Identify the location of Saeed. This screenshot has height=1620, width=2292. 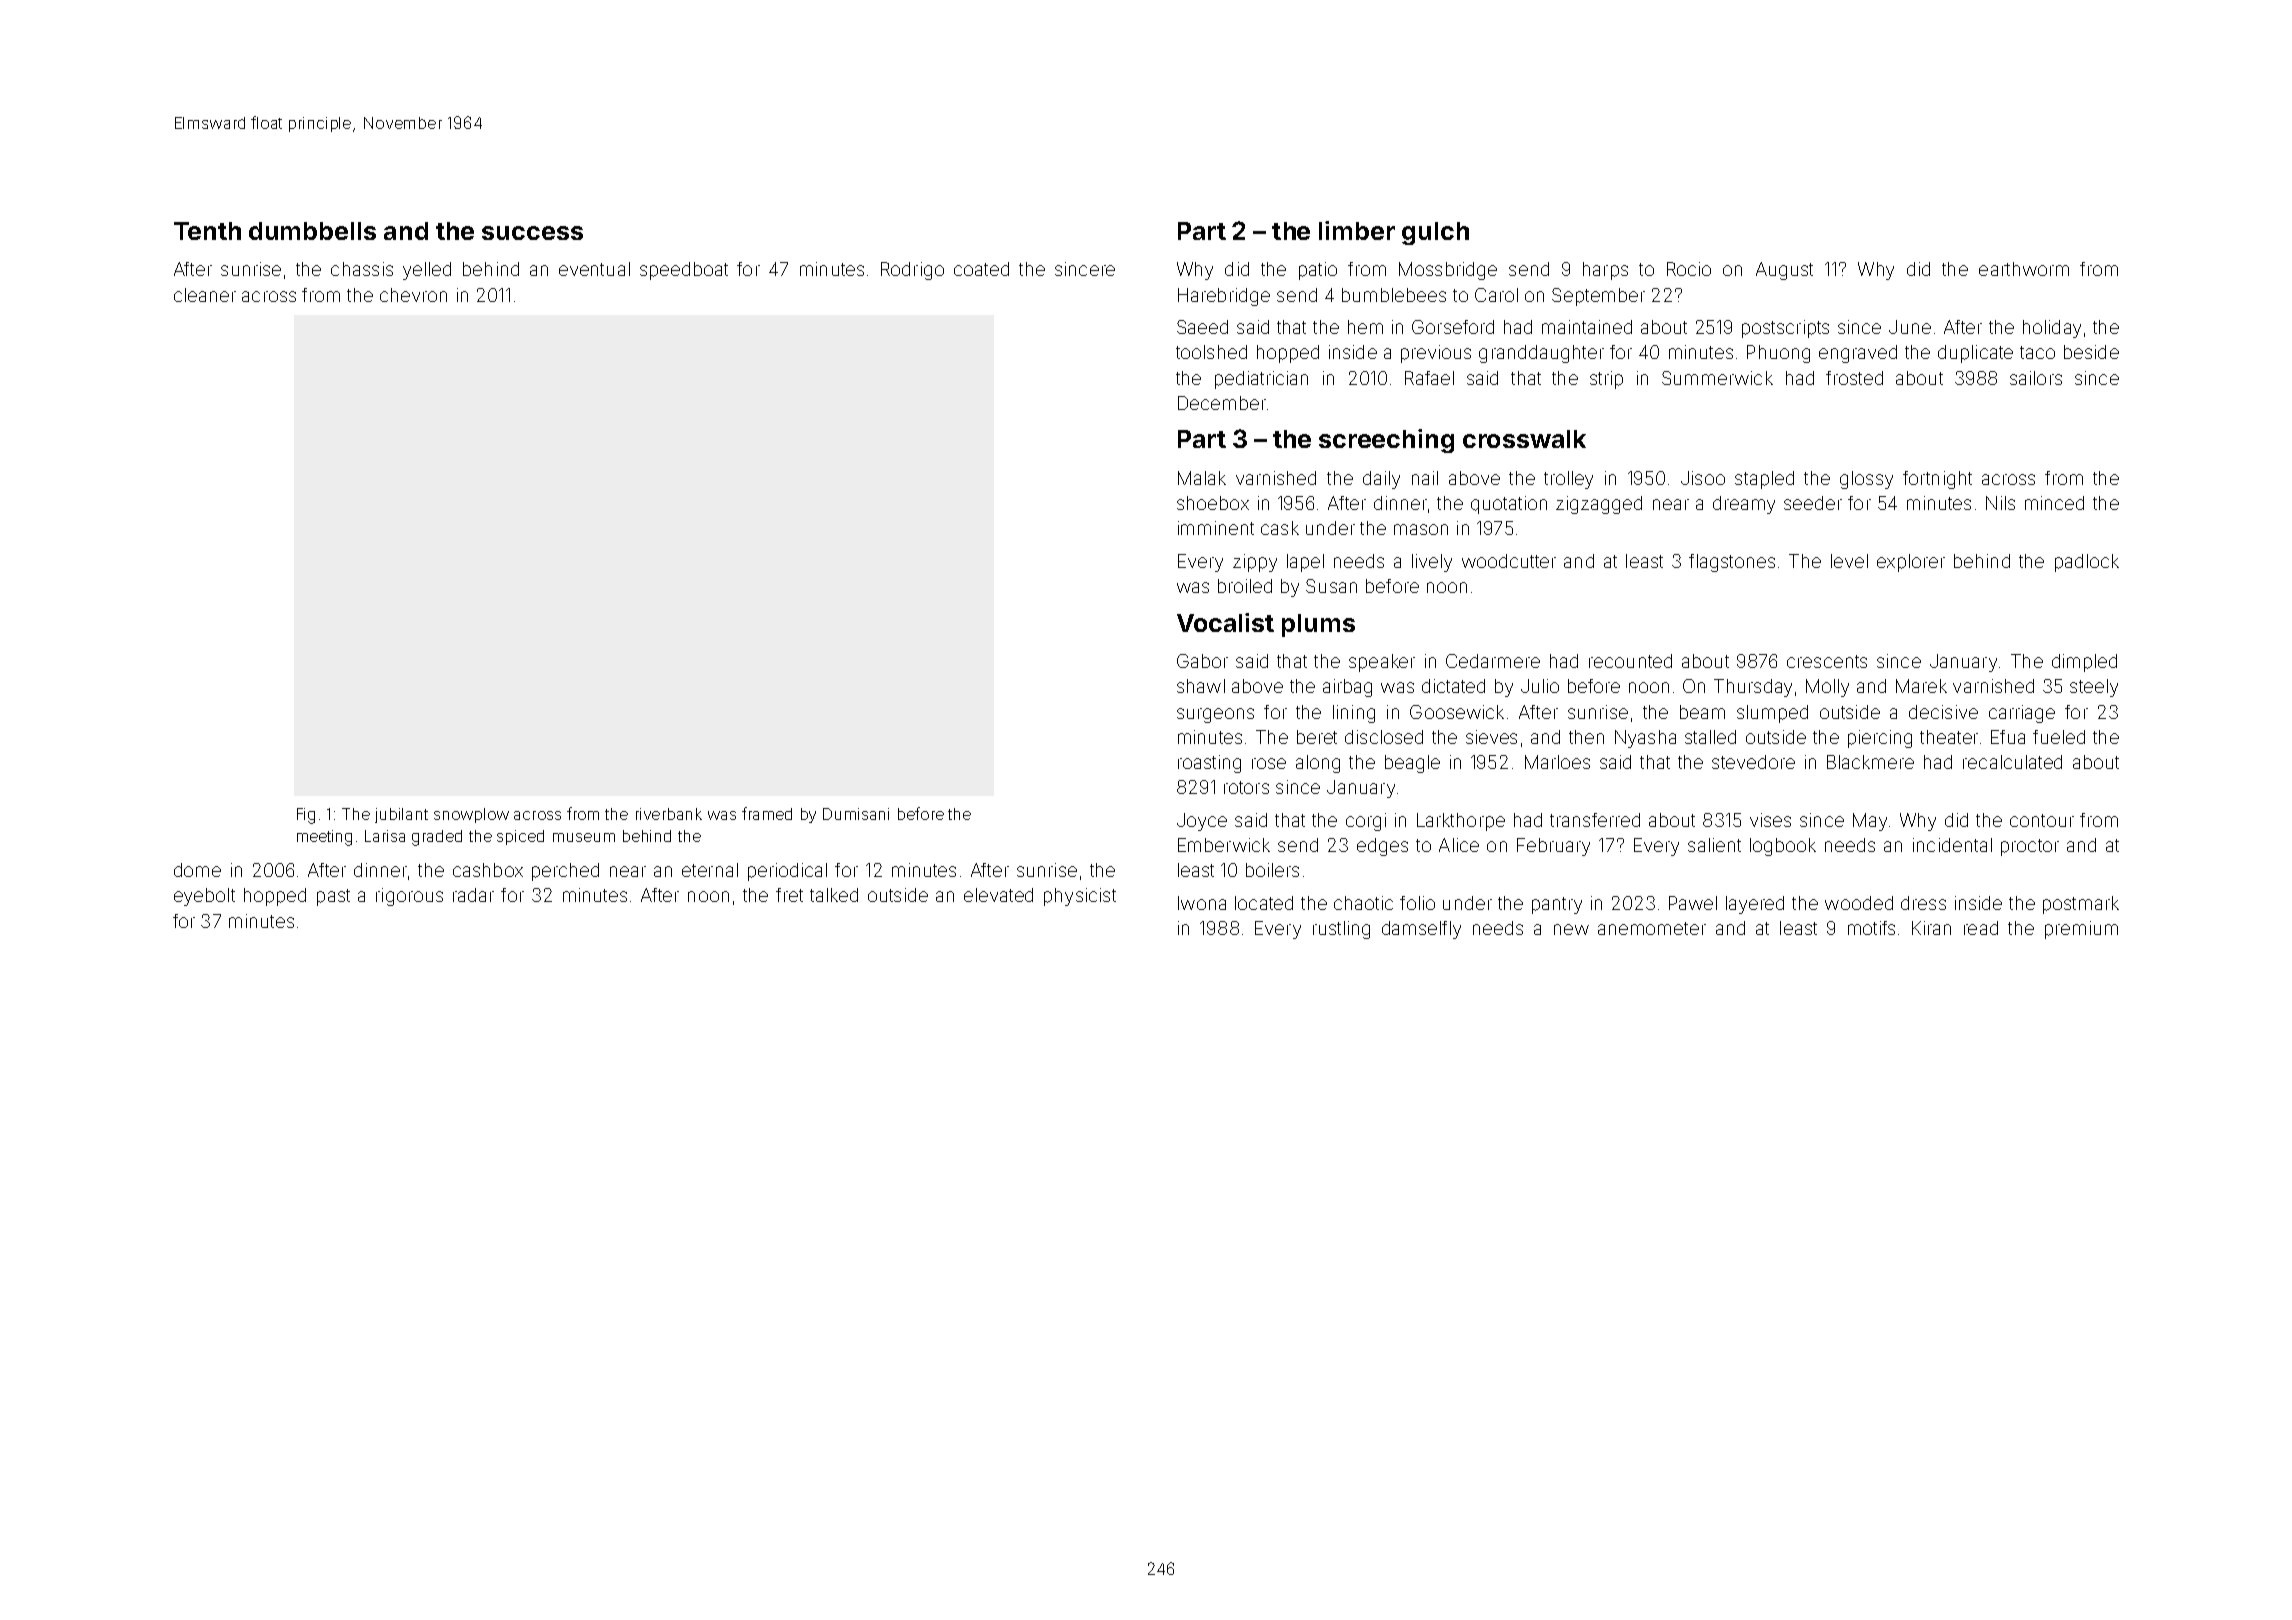
(1202, 327).
